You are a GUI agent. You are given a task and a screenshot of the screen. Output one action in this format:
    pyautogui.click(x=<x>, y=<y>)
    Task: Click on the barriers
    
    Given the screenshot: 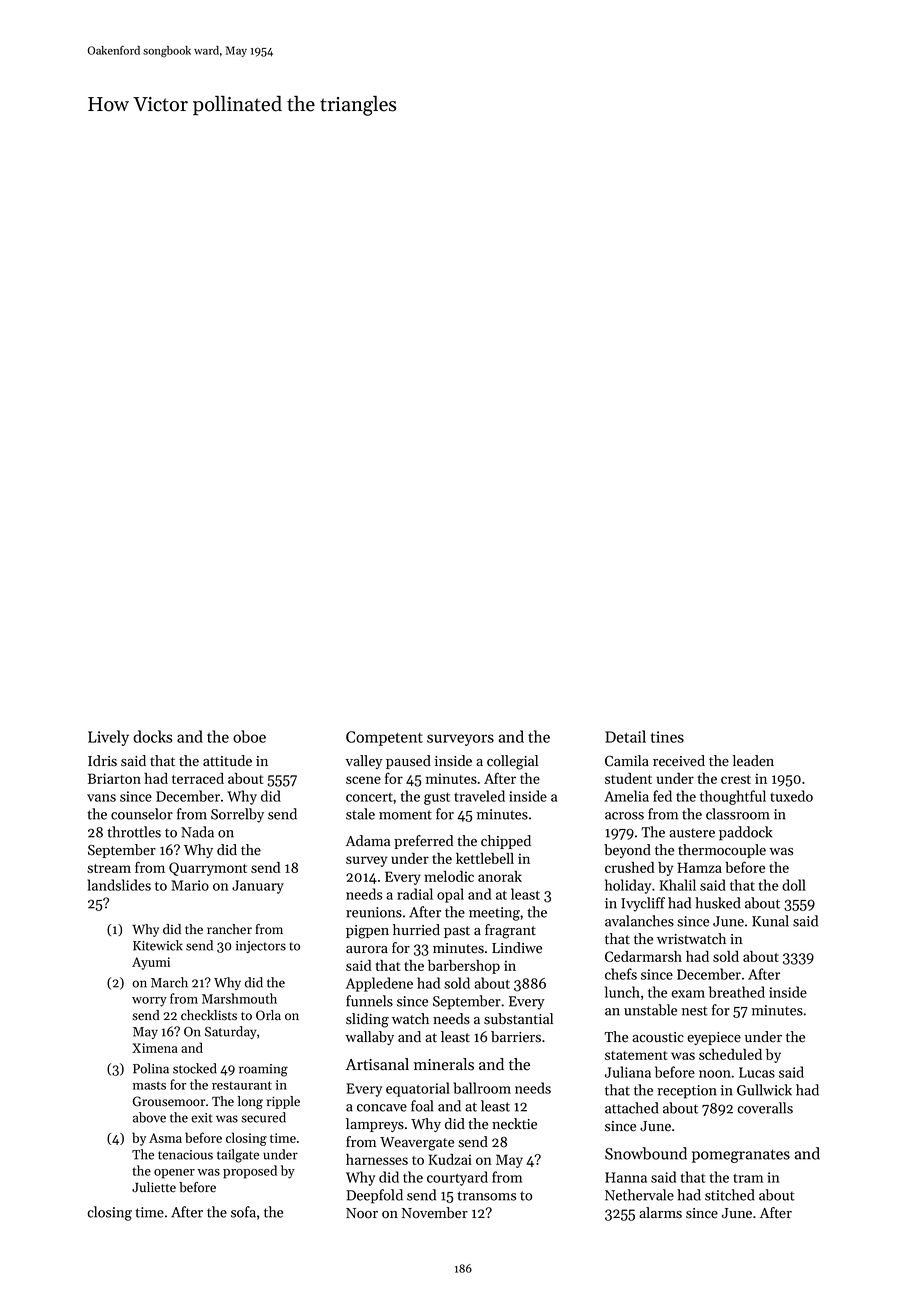 What is the action you would take?
    pyautogui.click(x=516, y=1037)
